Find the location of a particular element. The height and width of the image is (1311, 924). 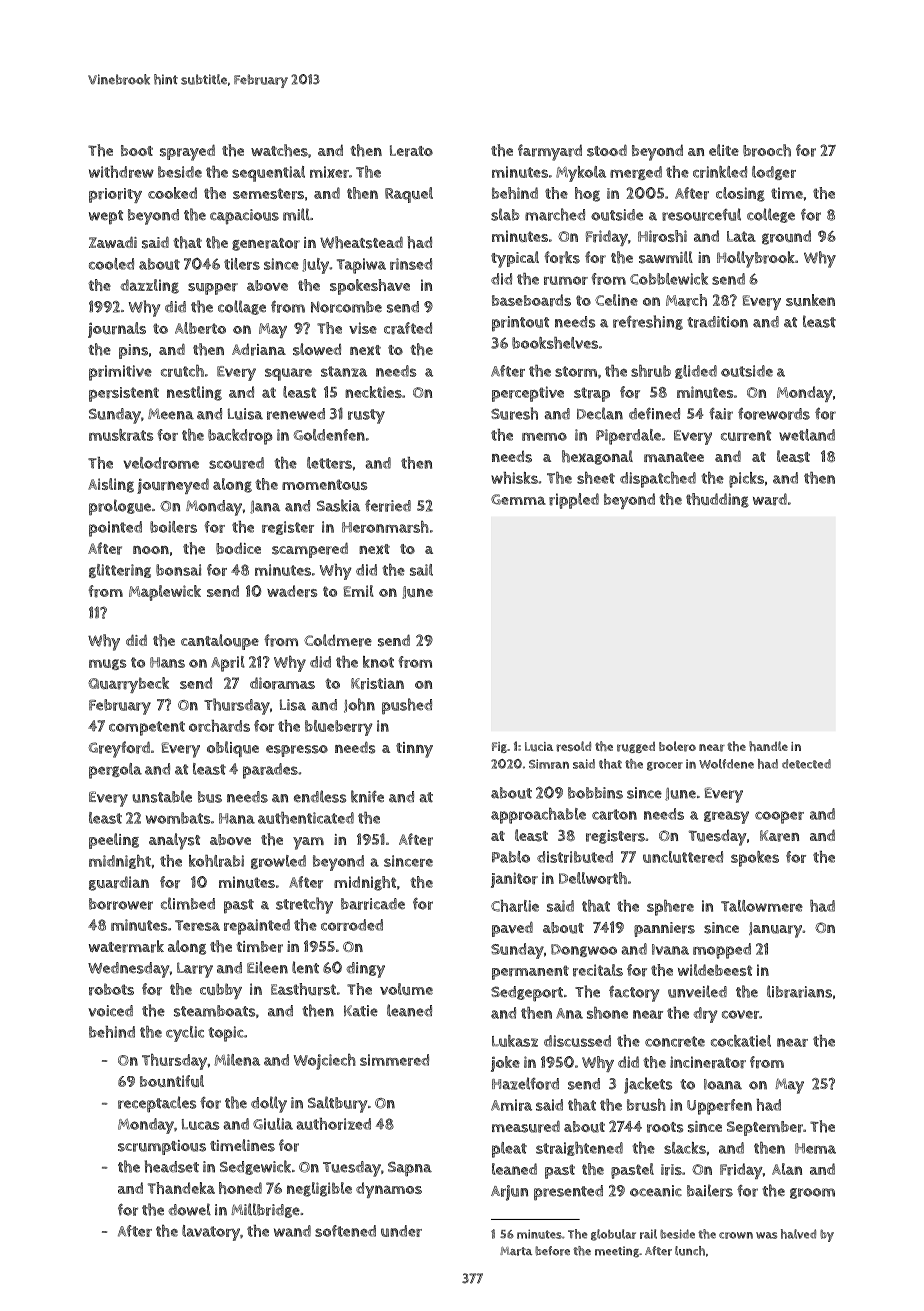

bountiful is located at coordinates (172, 1081).
